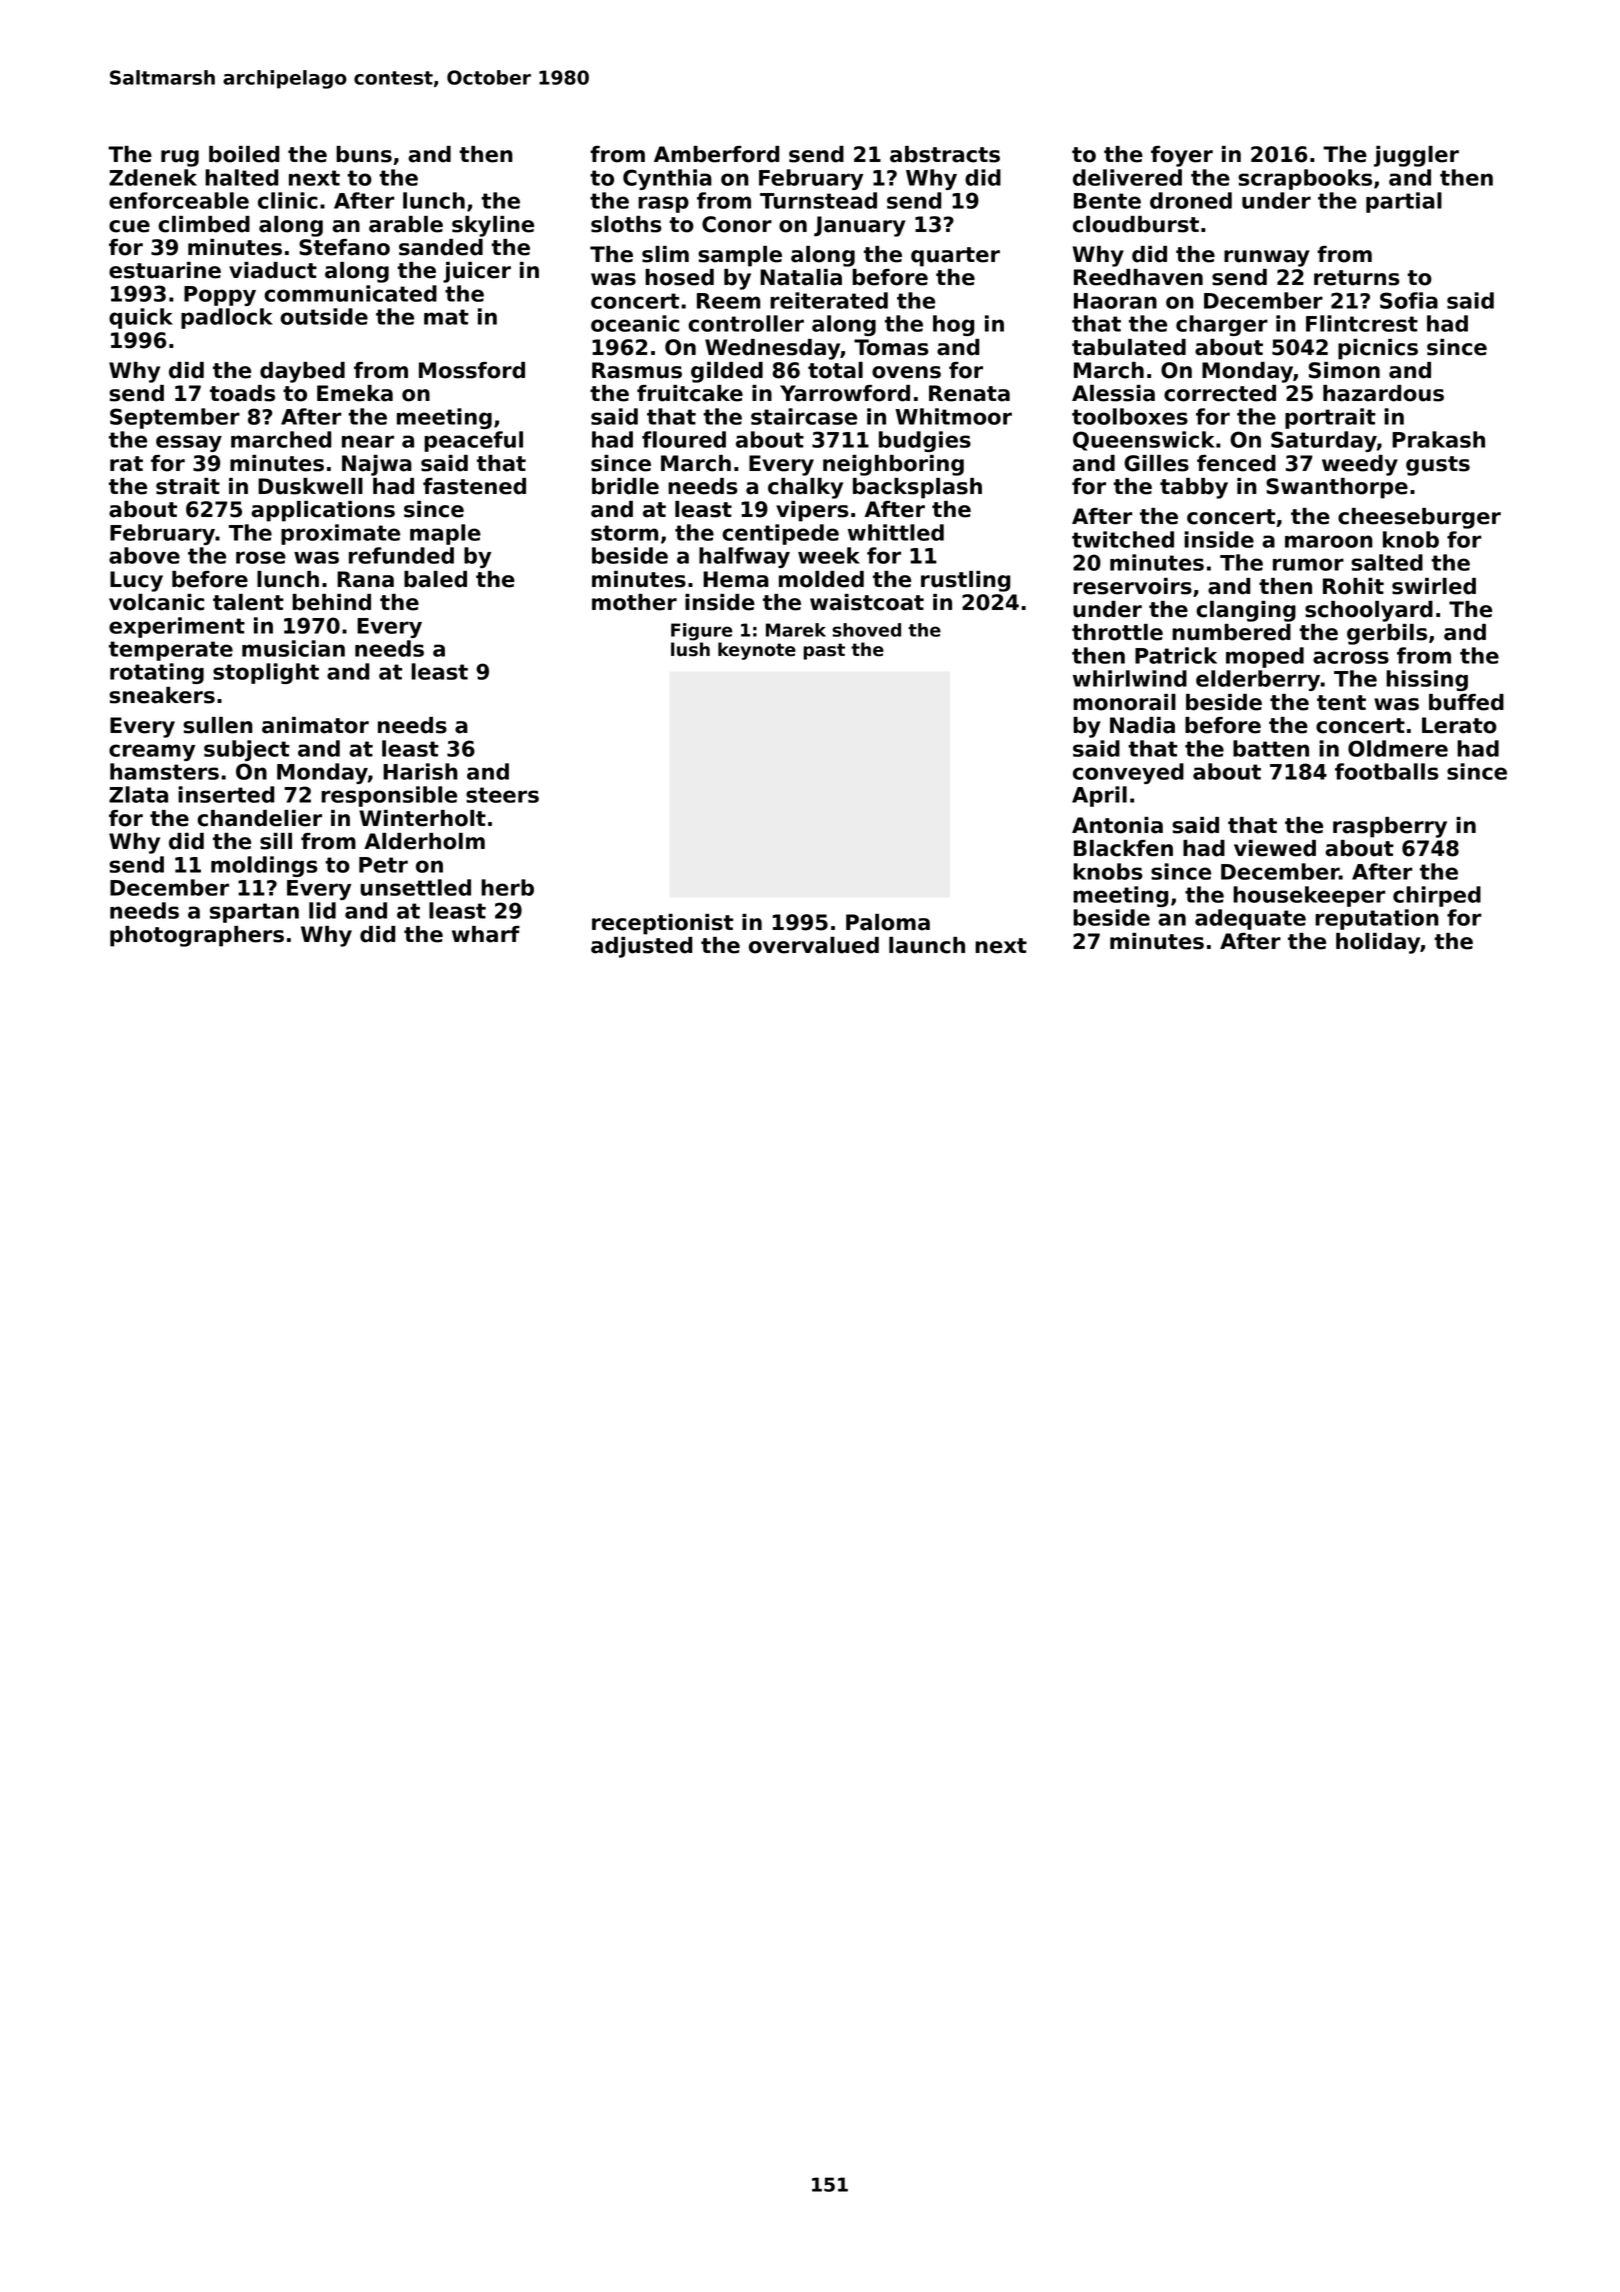 This image has width=1620, height=2292. Describe the element at coordinates (1156, 463) in the image. I see `Gilles` at that location.
